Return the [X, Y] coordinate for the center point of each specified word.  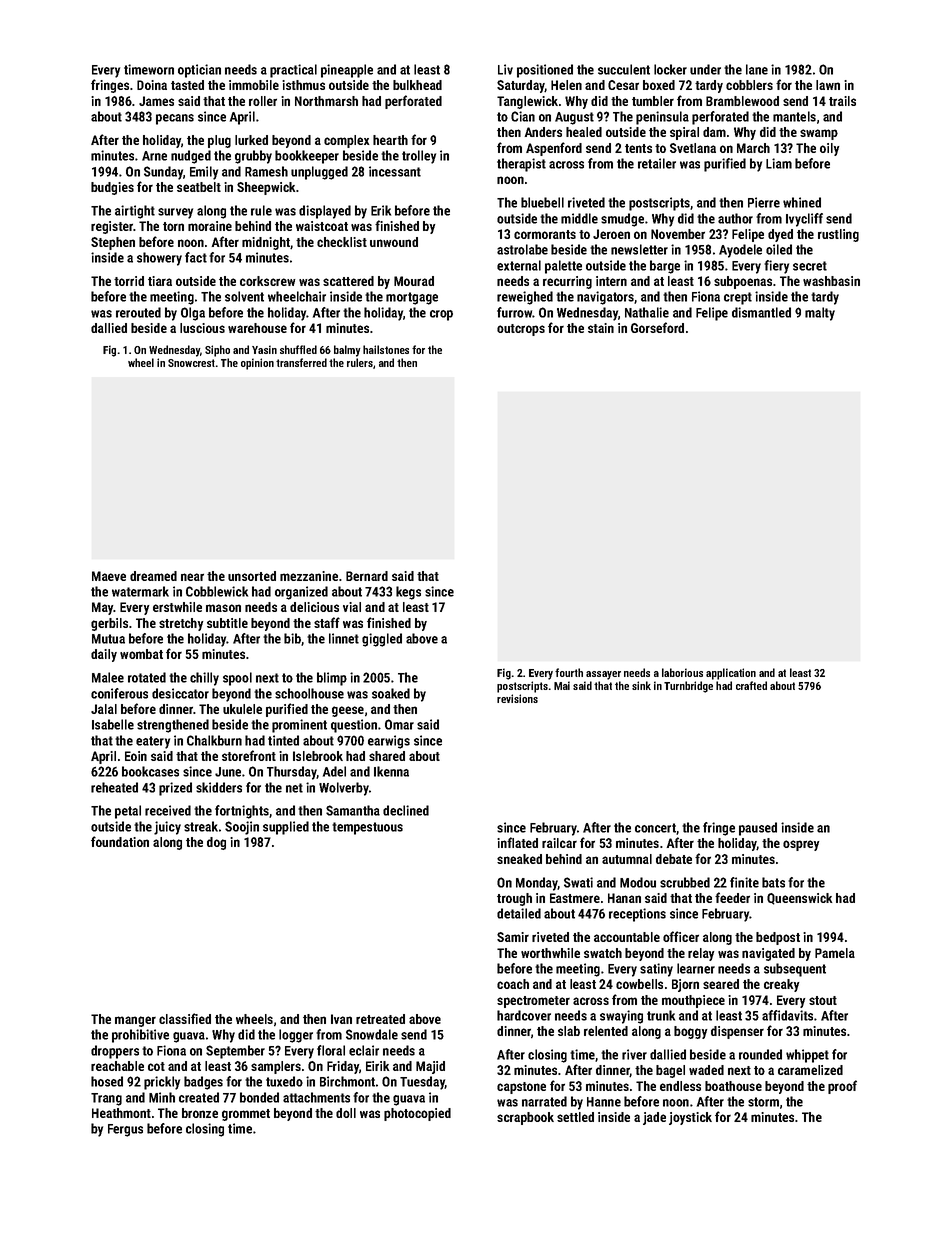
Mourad [414, 281]
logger [296, 1036]
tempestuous [367, 828]
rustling [838, 235]
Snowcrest [191, 363]
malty [820, 314]
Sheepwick [266, 188]
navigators [605, 298]
